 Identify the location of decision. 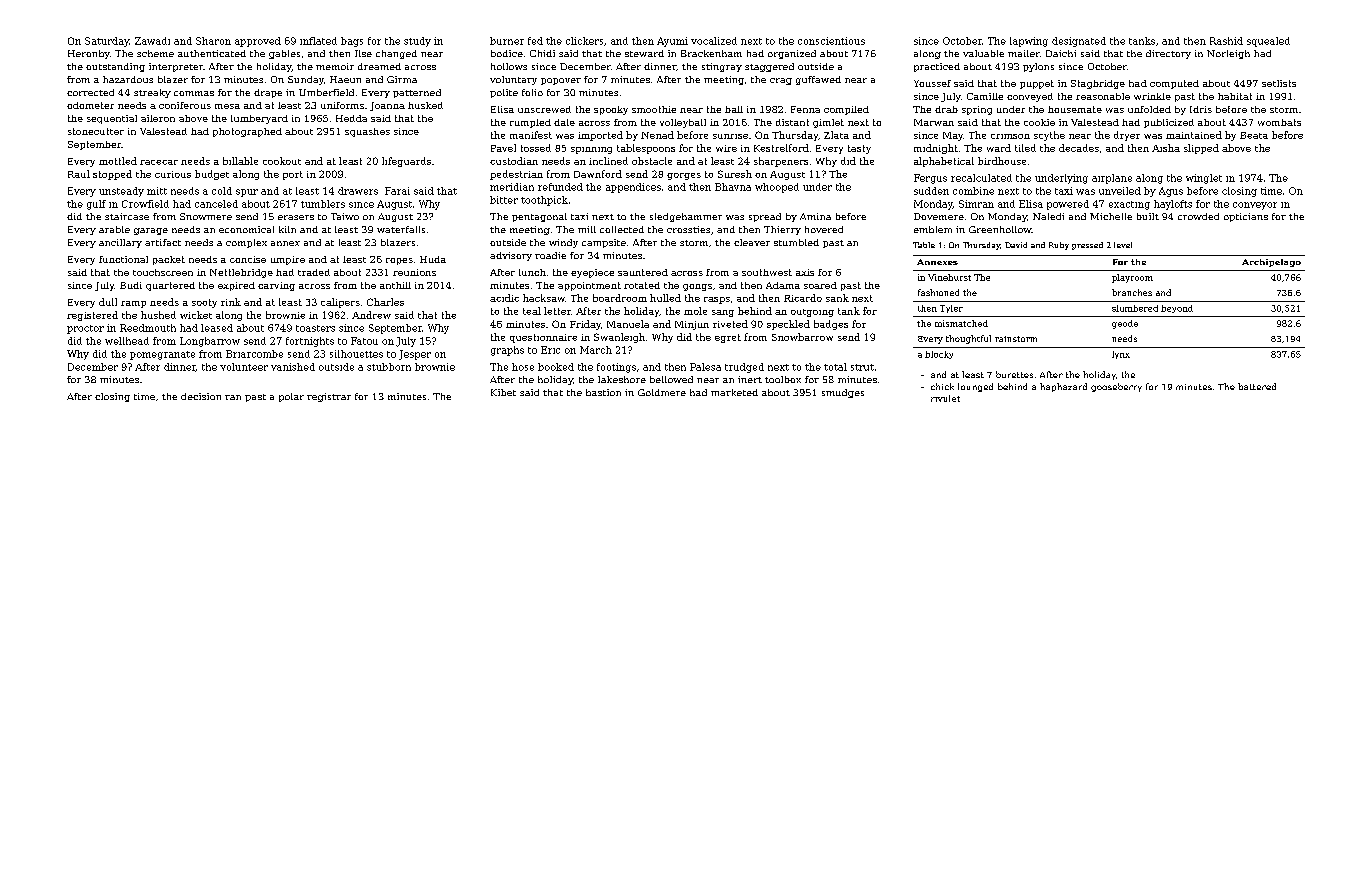
(201, 396).
